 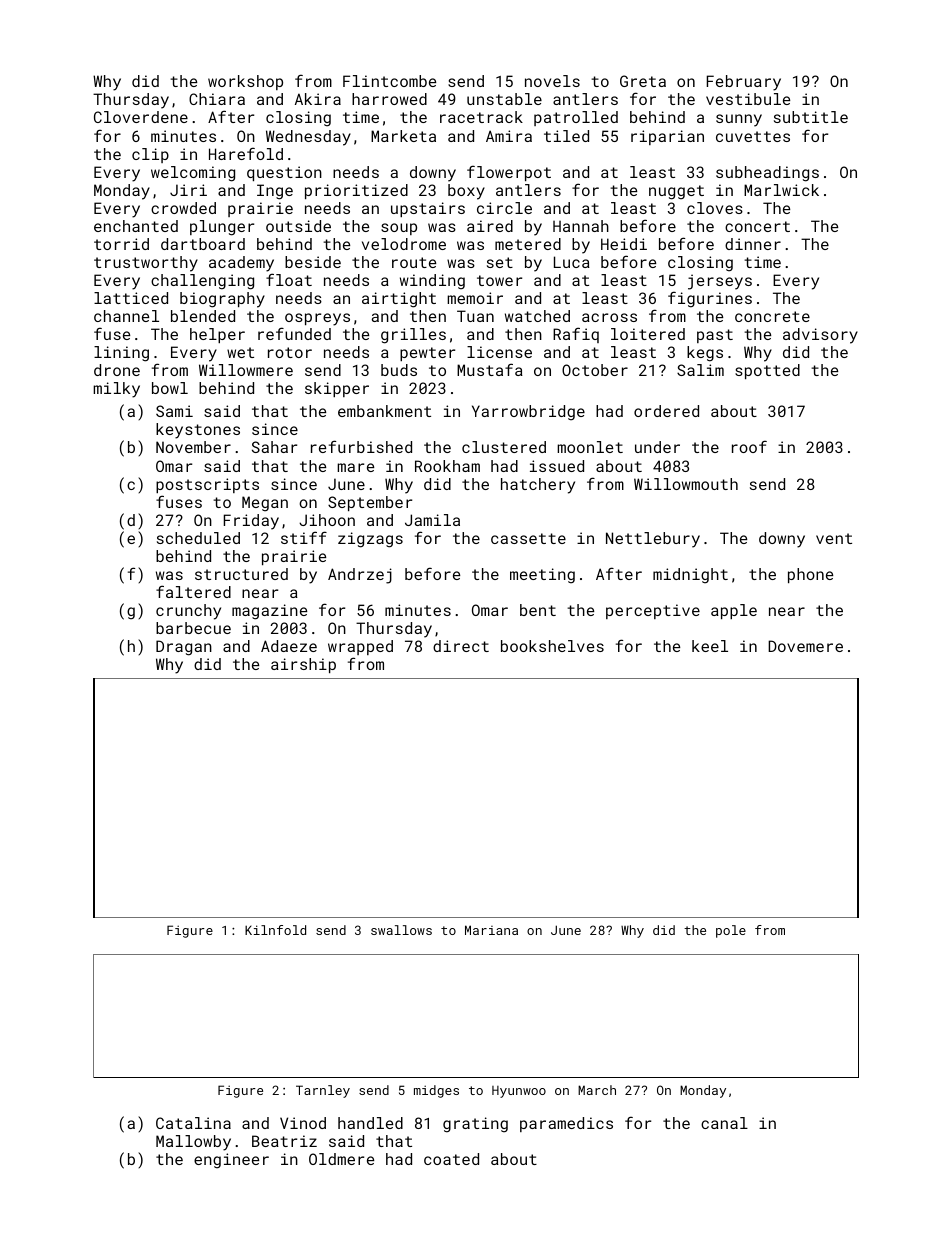 I want to click on bookshelves, so click(x=552, y=646).
